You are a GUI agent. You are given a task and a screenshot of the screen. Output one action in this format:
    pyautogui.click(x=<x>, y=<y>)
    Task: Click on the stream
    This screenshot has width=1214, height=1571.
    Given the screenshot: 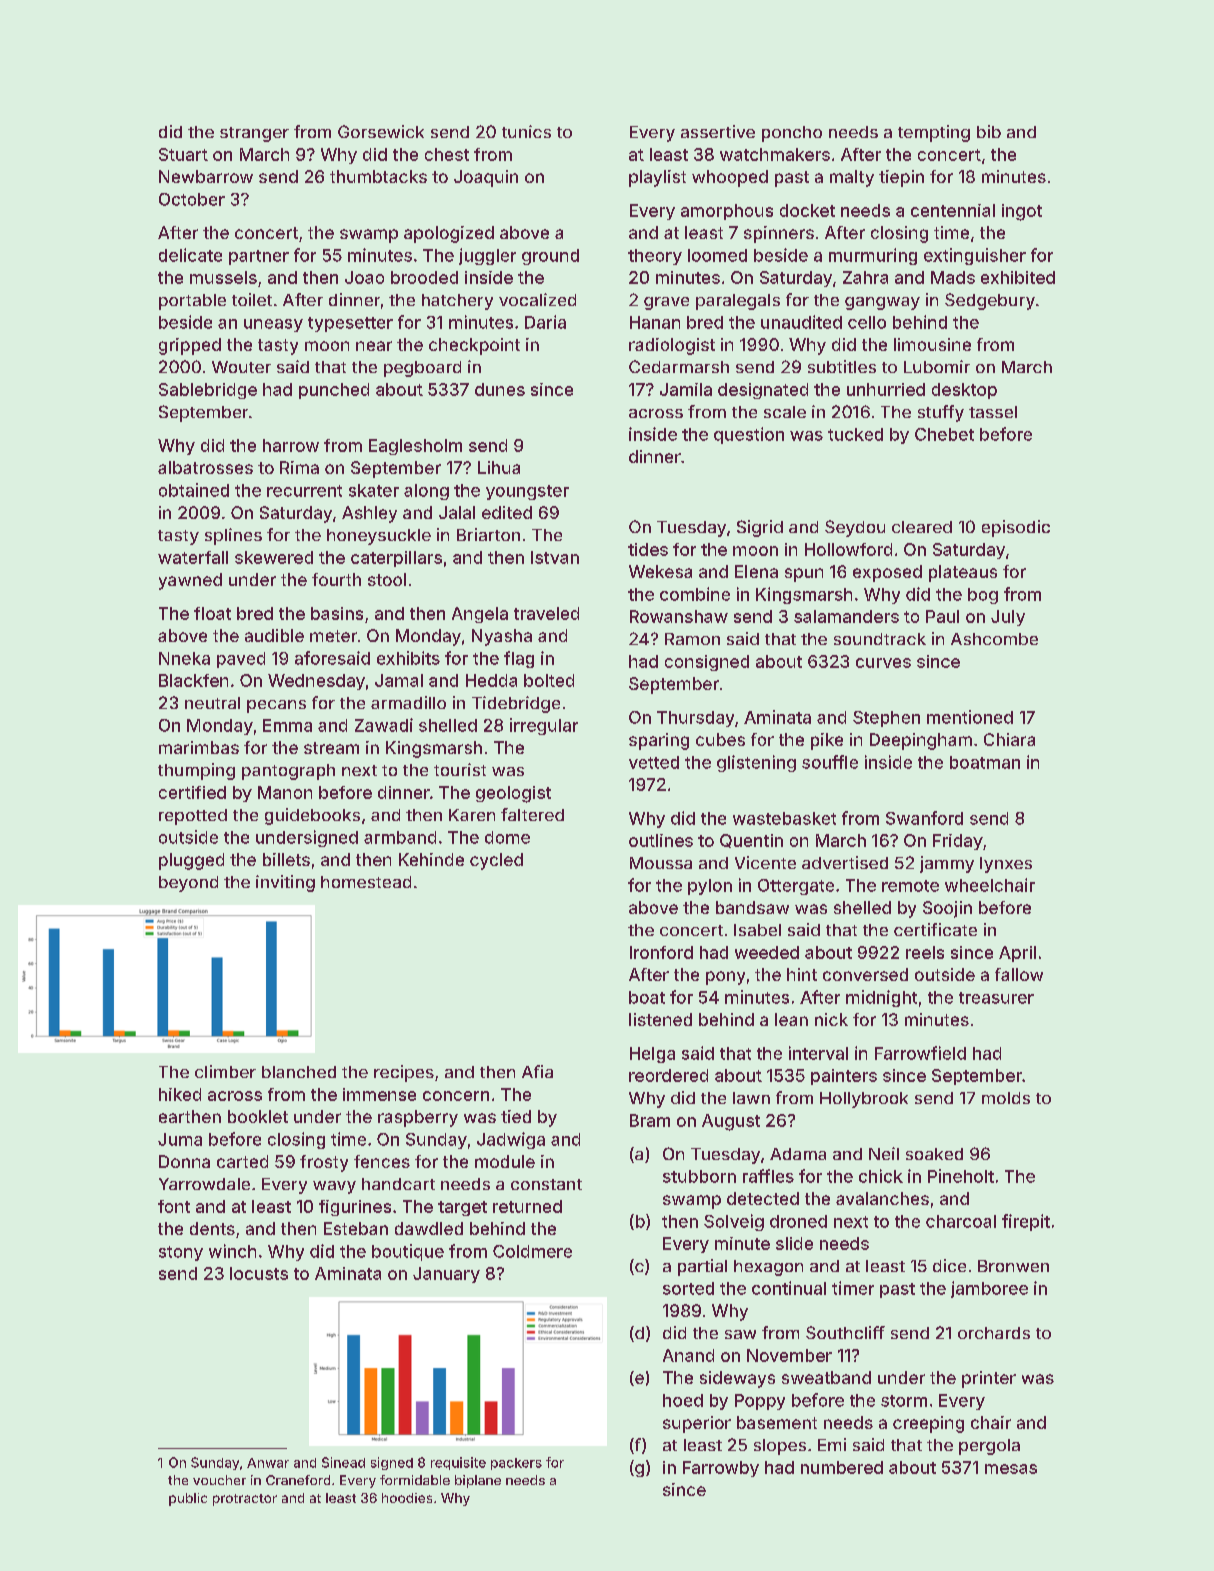 What is the action you would take?
    pyautogui.click(x=331, y=748)
